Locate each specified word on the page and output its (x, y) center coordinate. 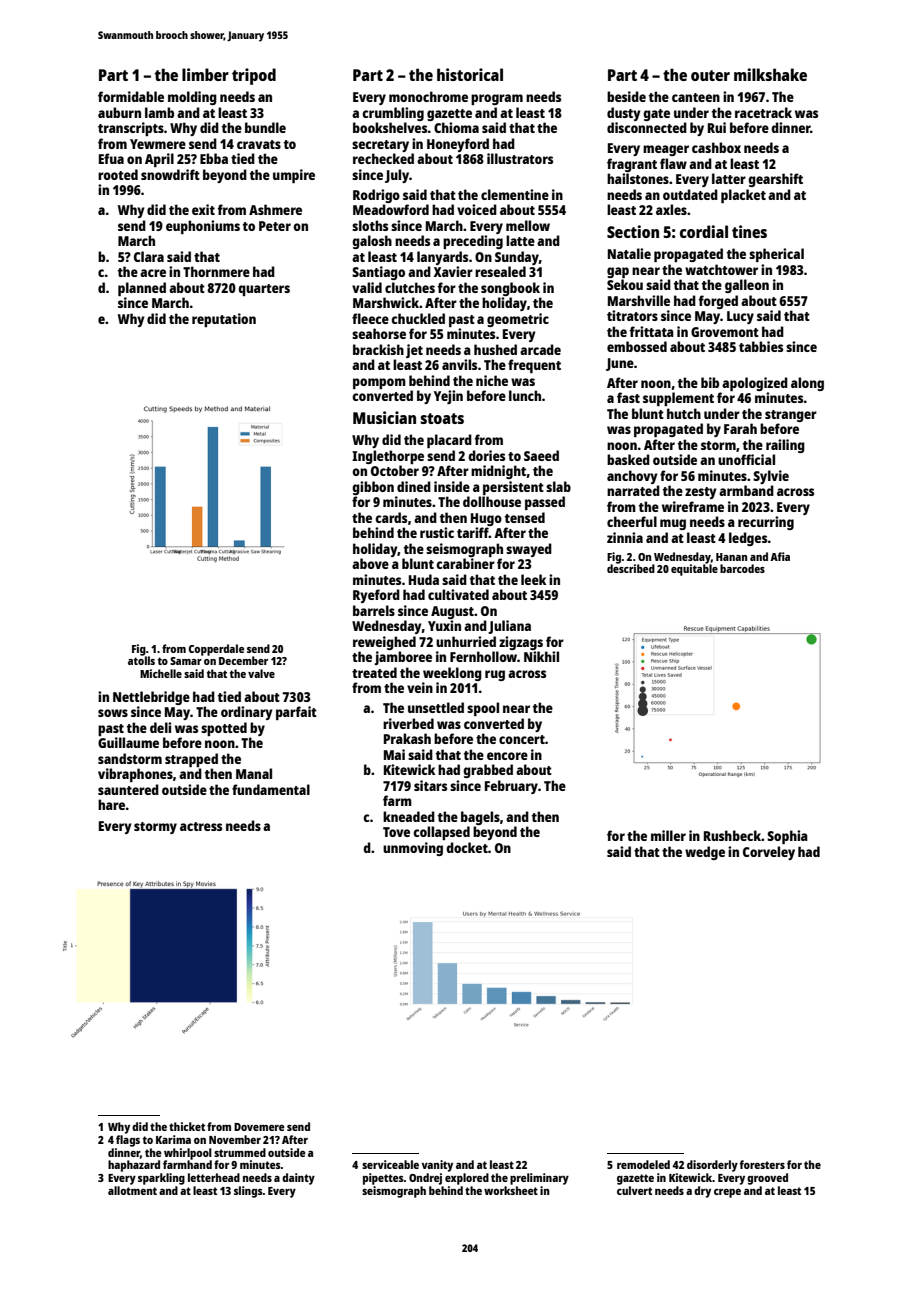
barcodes (742, 568)
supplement (678, 399)
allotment (132, 1190)
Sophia (787, 837)
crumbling (393, 114)
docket (467, 847)
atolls (141, 660)
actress (201, 826)
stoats (442, 418)
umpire (294, 176)
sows (113, 713)
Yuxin (444, 625)
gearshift (775, 180)
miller (668, 835)
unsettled (436, 707)
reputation (224, 320)
